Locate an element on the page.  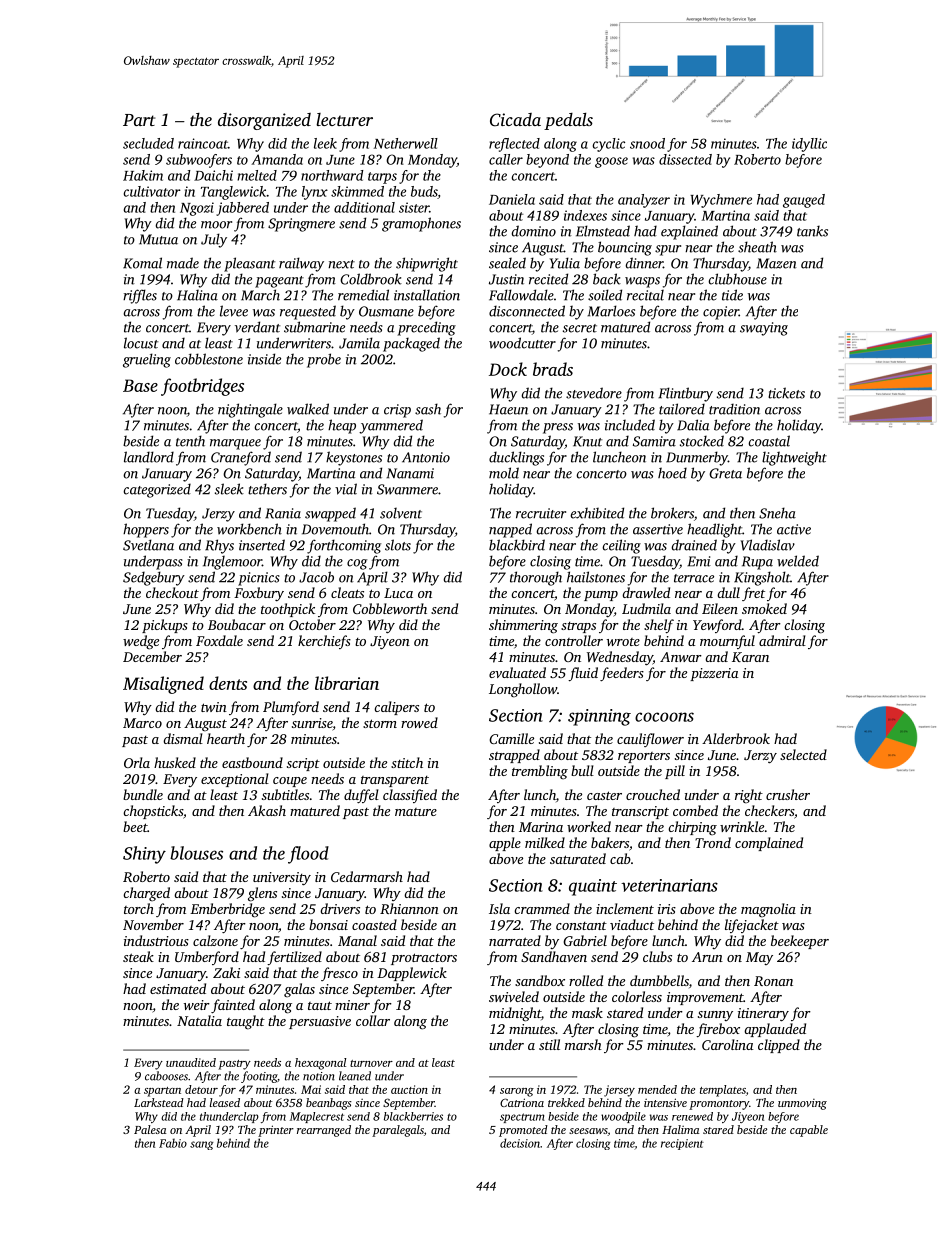
stitch is located at coordinates (407, 762).
